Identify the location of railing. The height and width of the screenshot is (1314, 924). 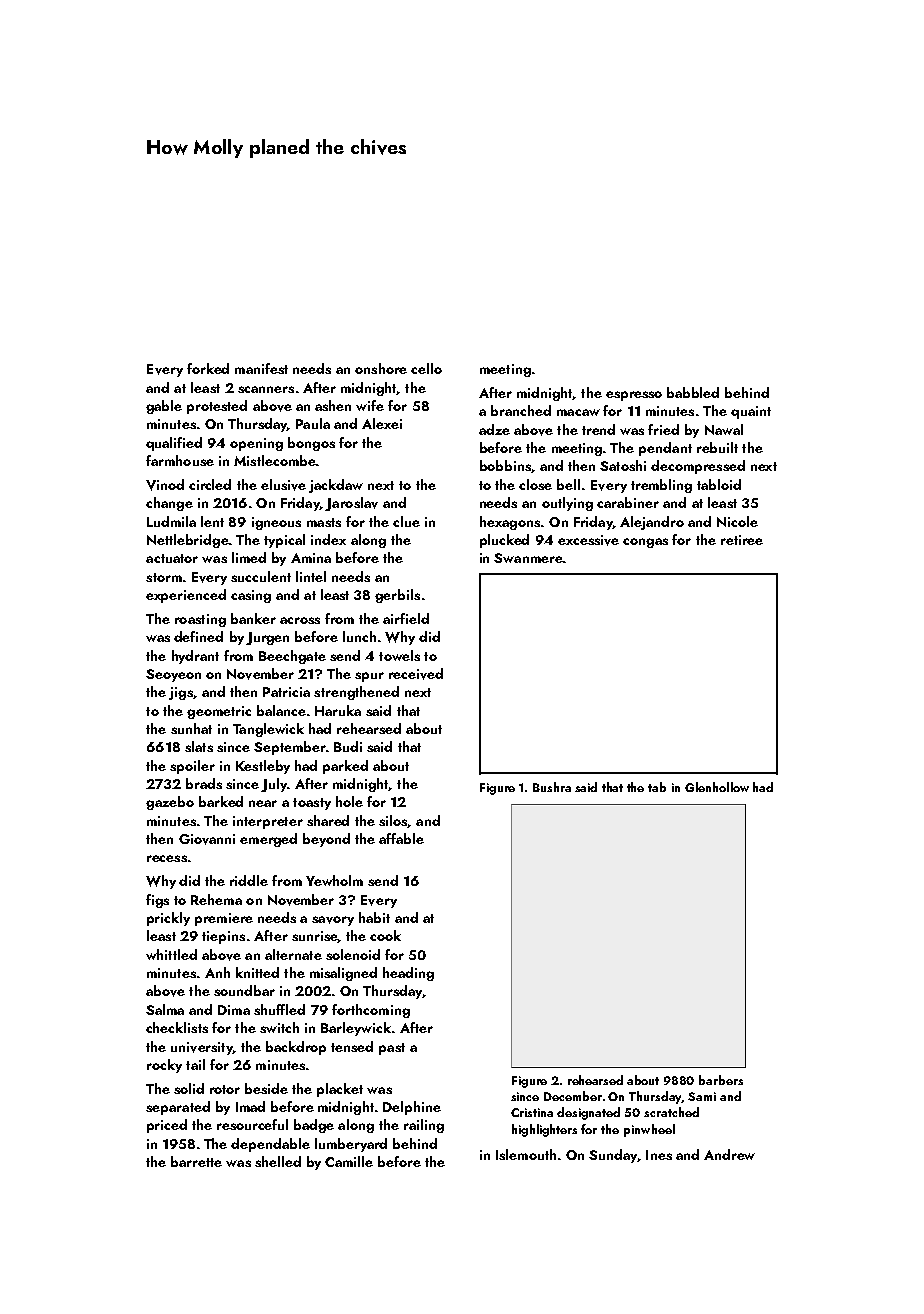
(424, 1126).
